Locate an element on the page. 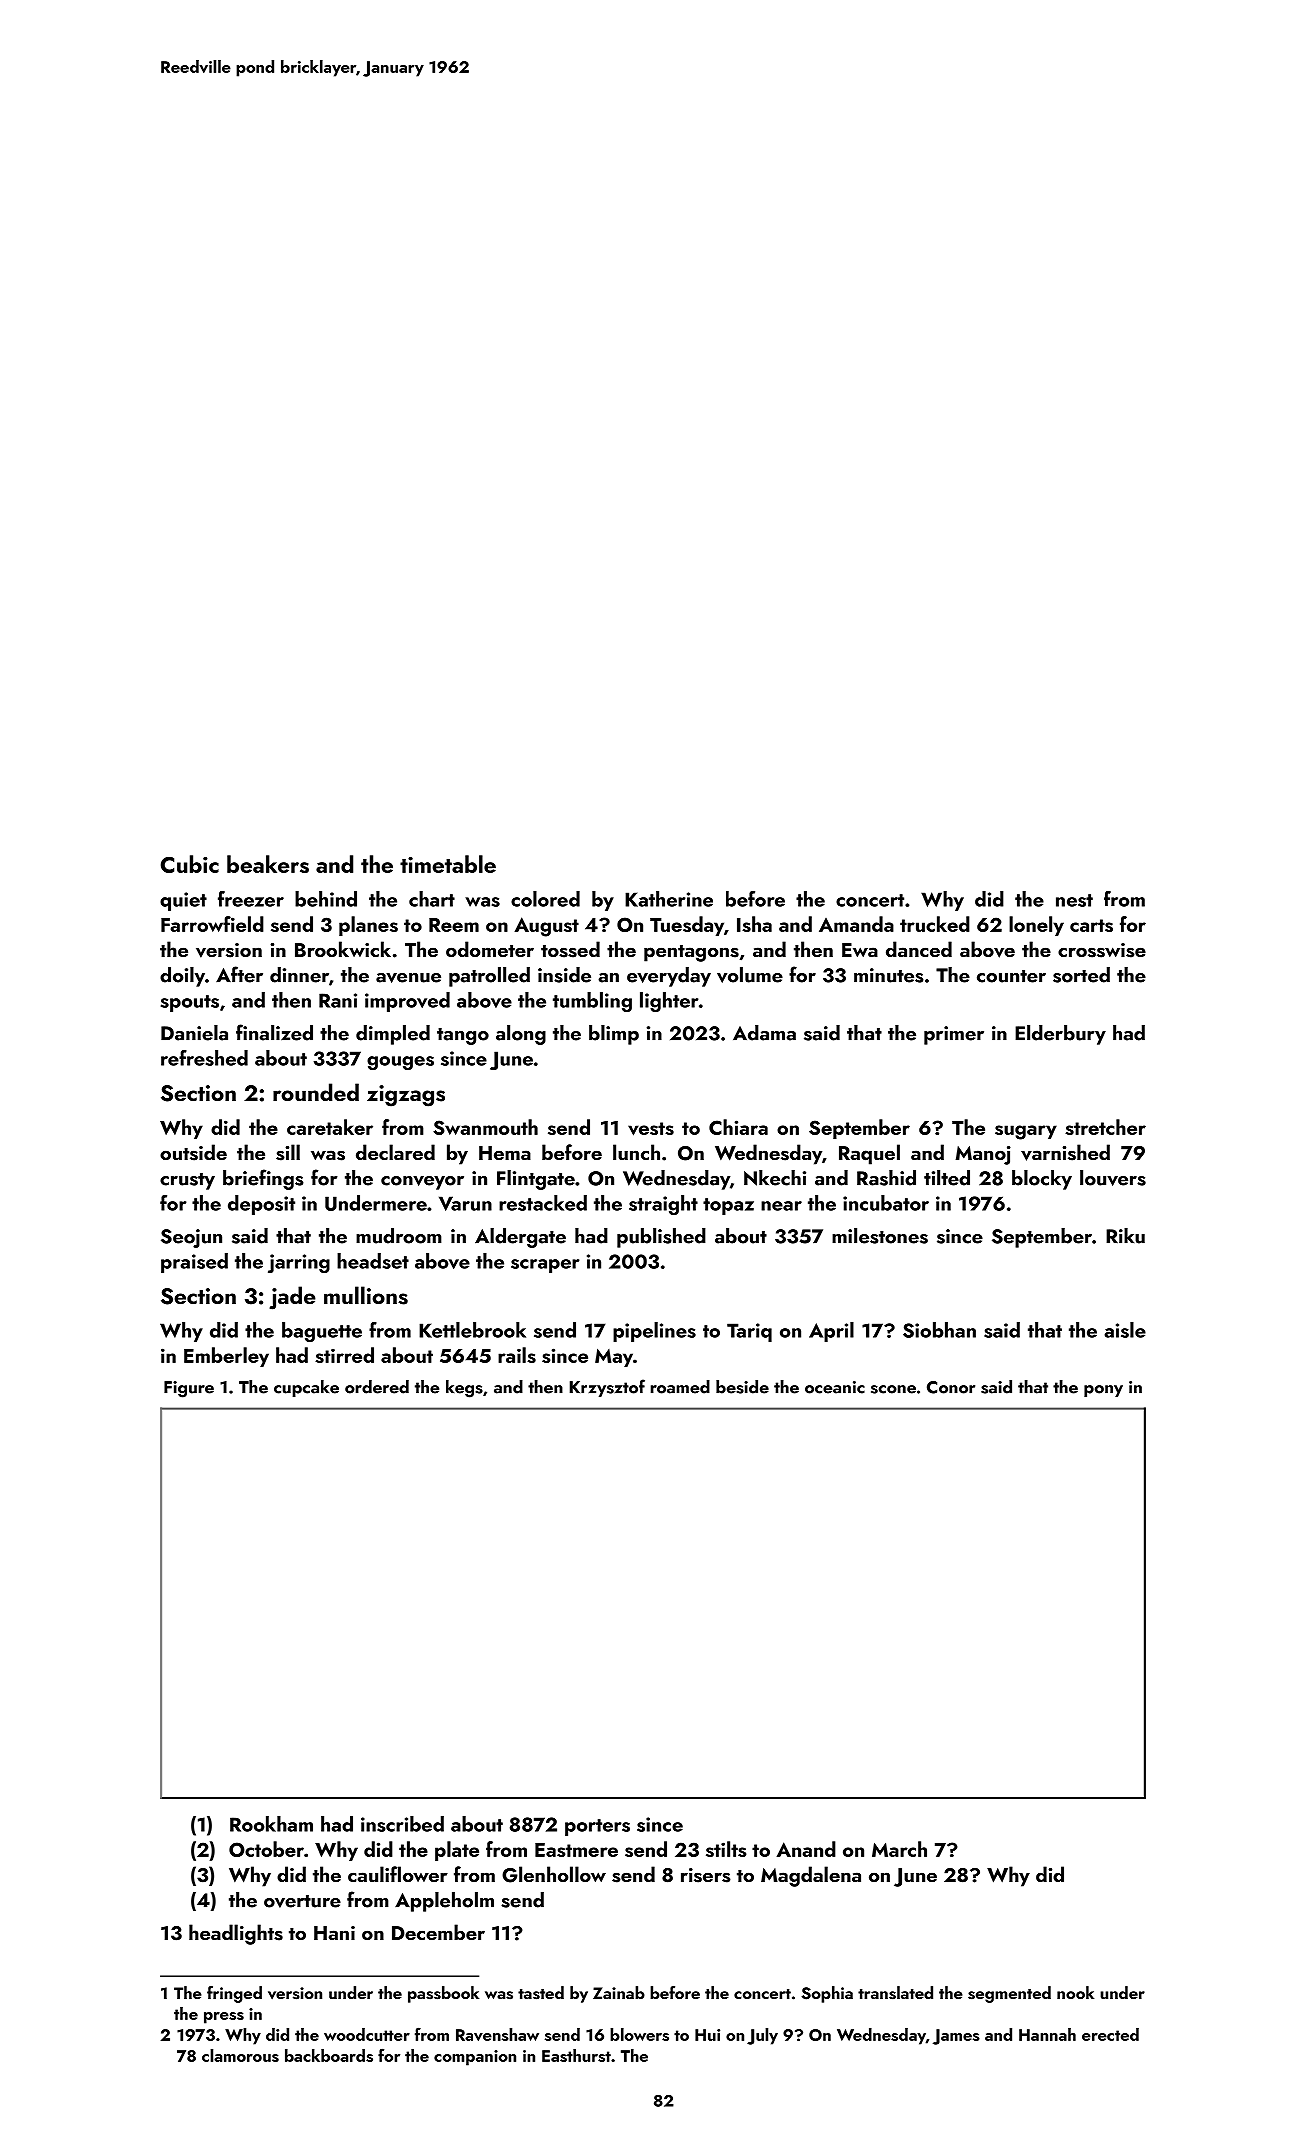 This image has width=1306, height=2151. kegs is located at coordinates (464, 1389).
